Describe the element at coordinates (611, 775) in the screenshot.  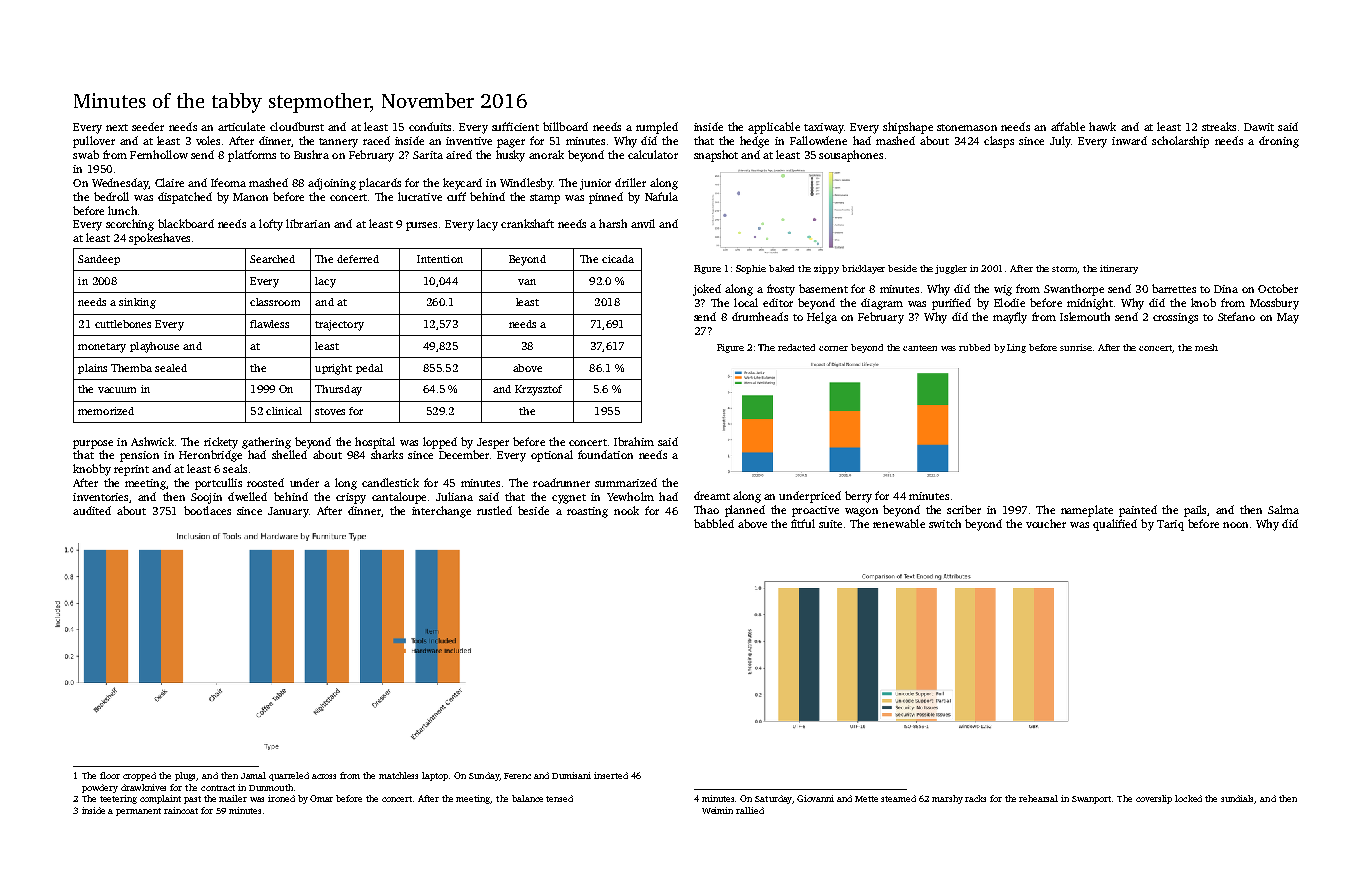
I see `inserted` at that location.
